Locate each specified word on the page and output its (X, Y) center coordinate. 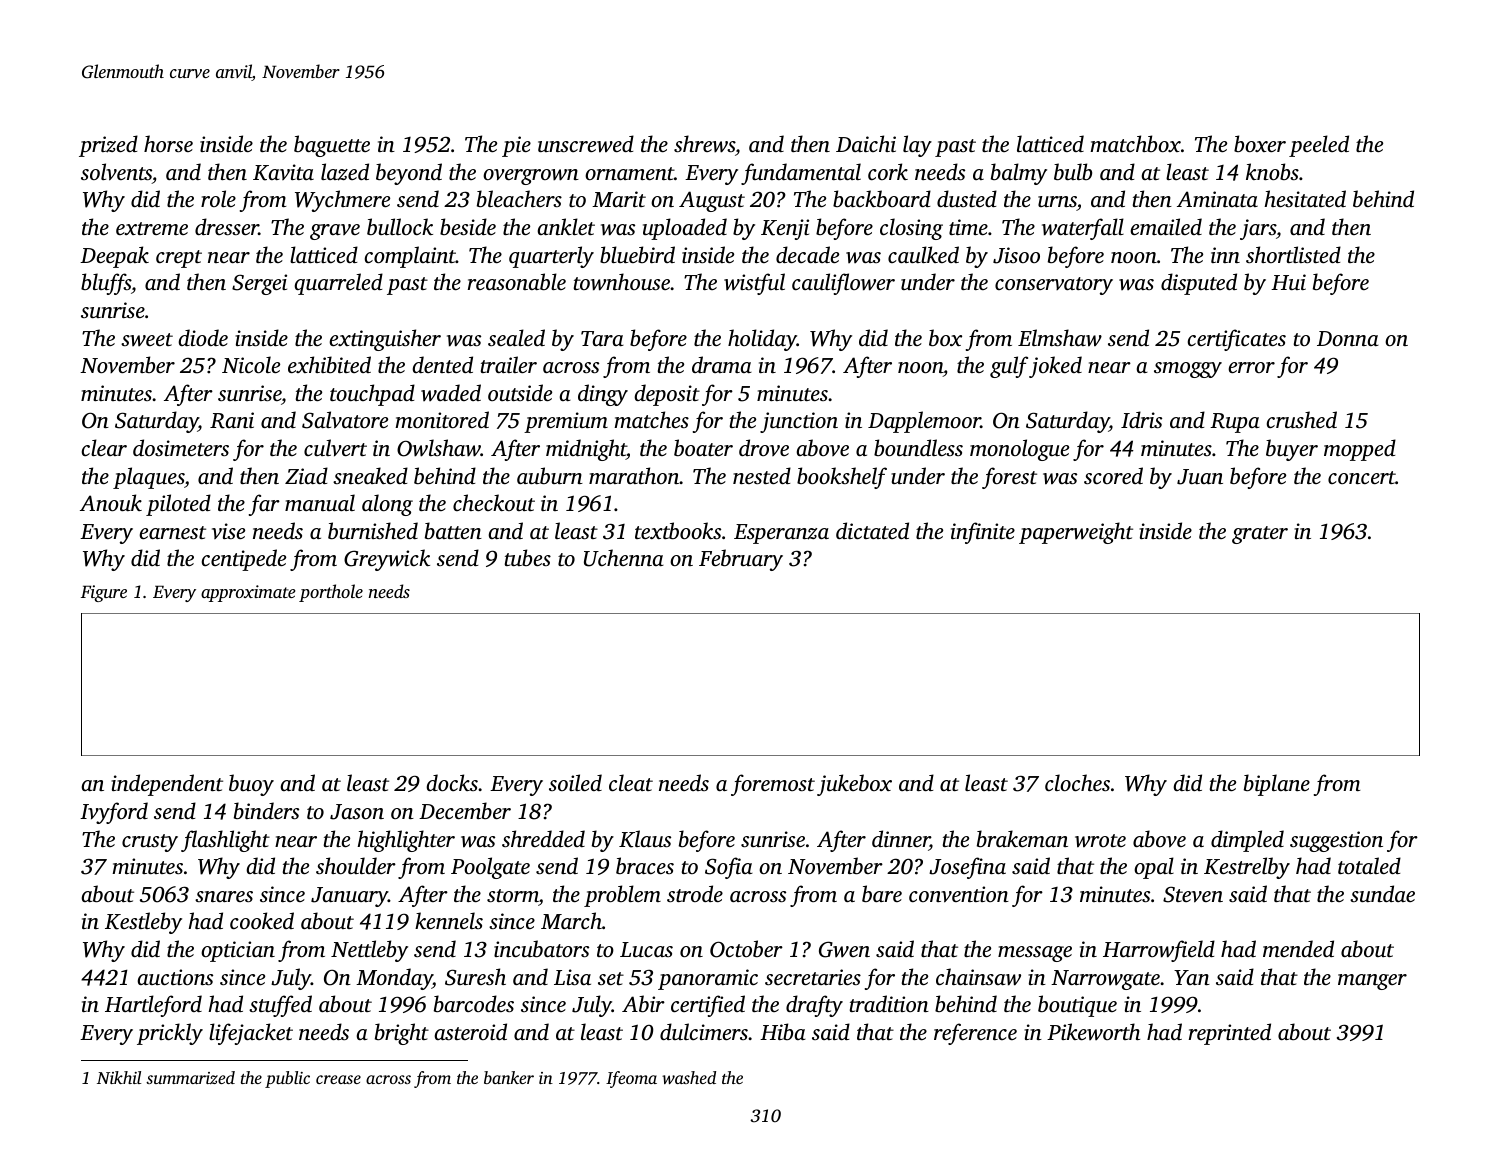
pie (516, 146)
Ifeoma (631, 1079)
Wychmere (342, 201)
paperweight (1076, 533)
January (349, 897)
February (741, 560)
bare (882, 893)
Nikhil (119, 1077)
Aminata (1217, 199)
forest (1009, 478)
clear (104, 447)
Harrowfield (1159, 951)
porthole (331, 593)
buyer (1292, 450)
